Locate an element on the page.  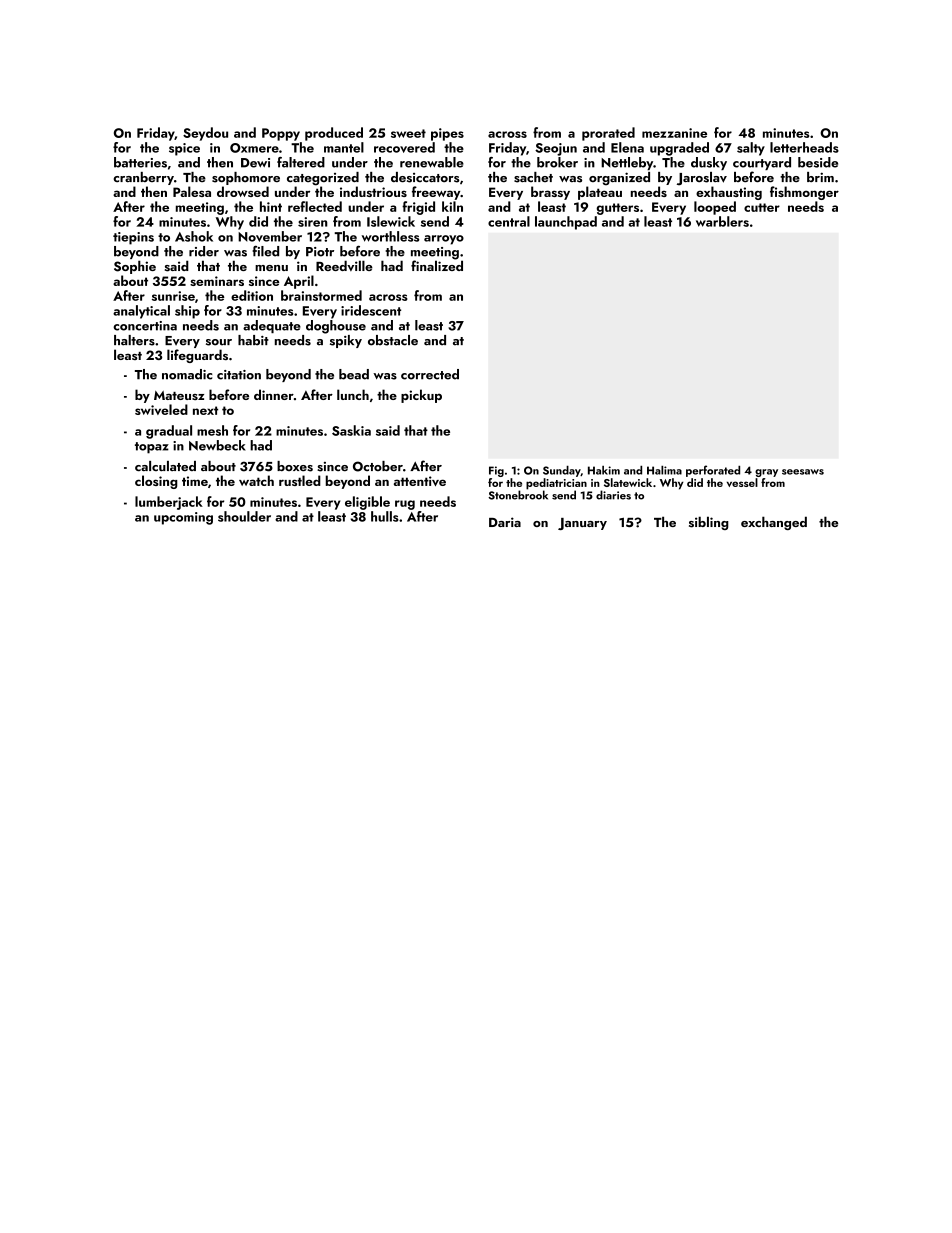
Dewi is located at coordinates (255, 163).
